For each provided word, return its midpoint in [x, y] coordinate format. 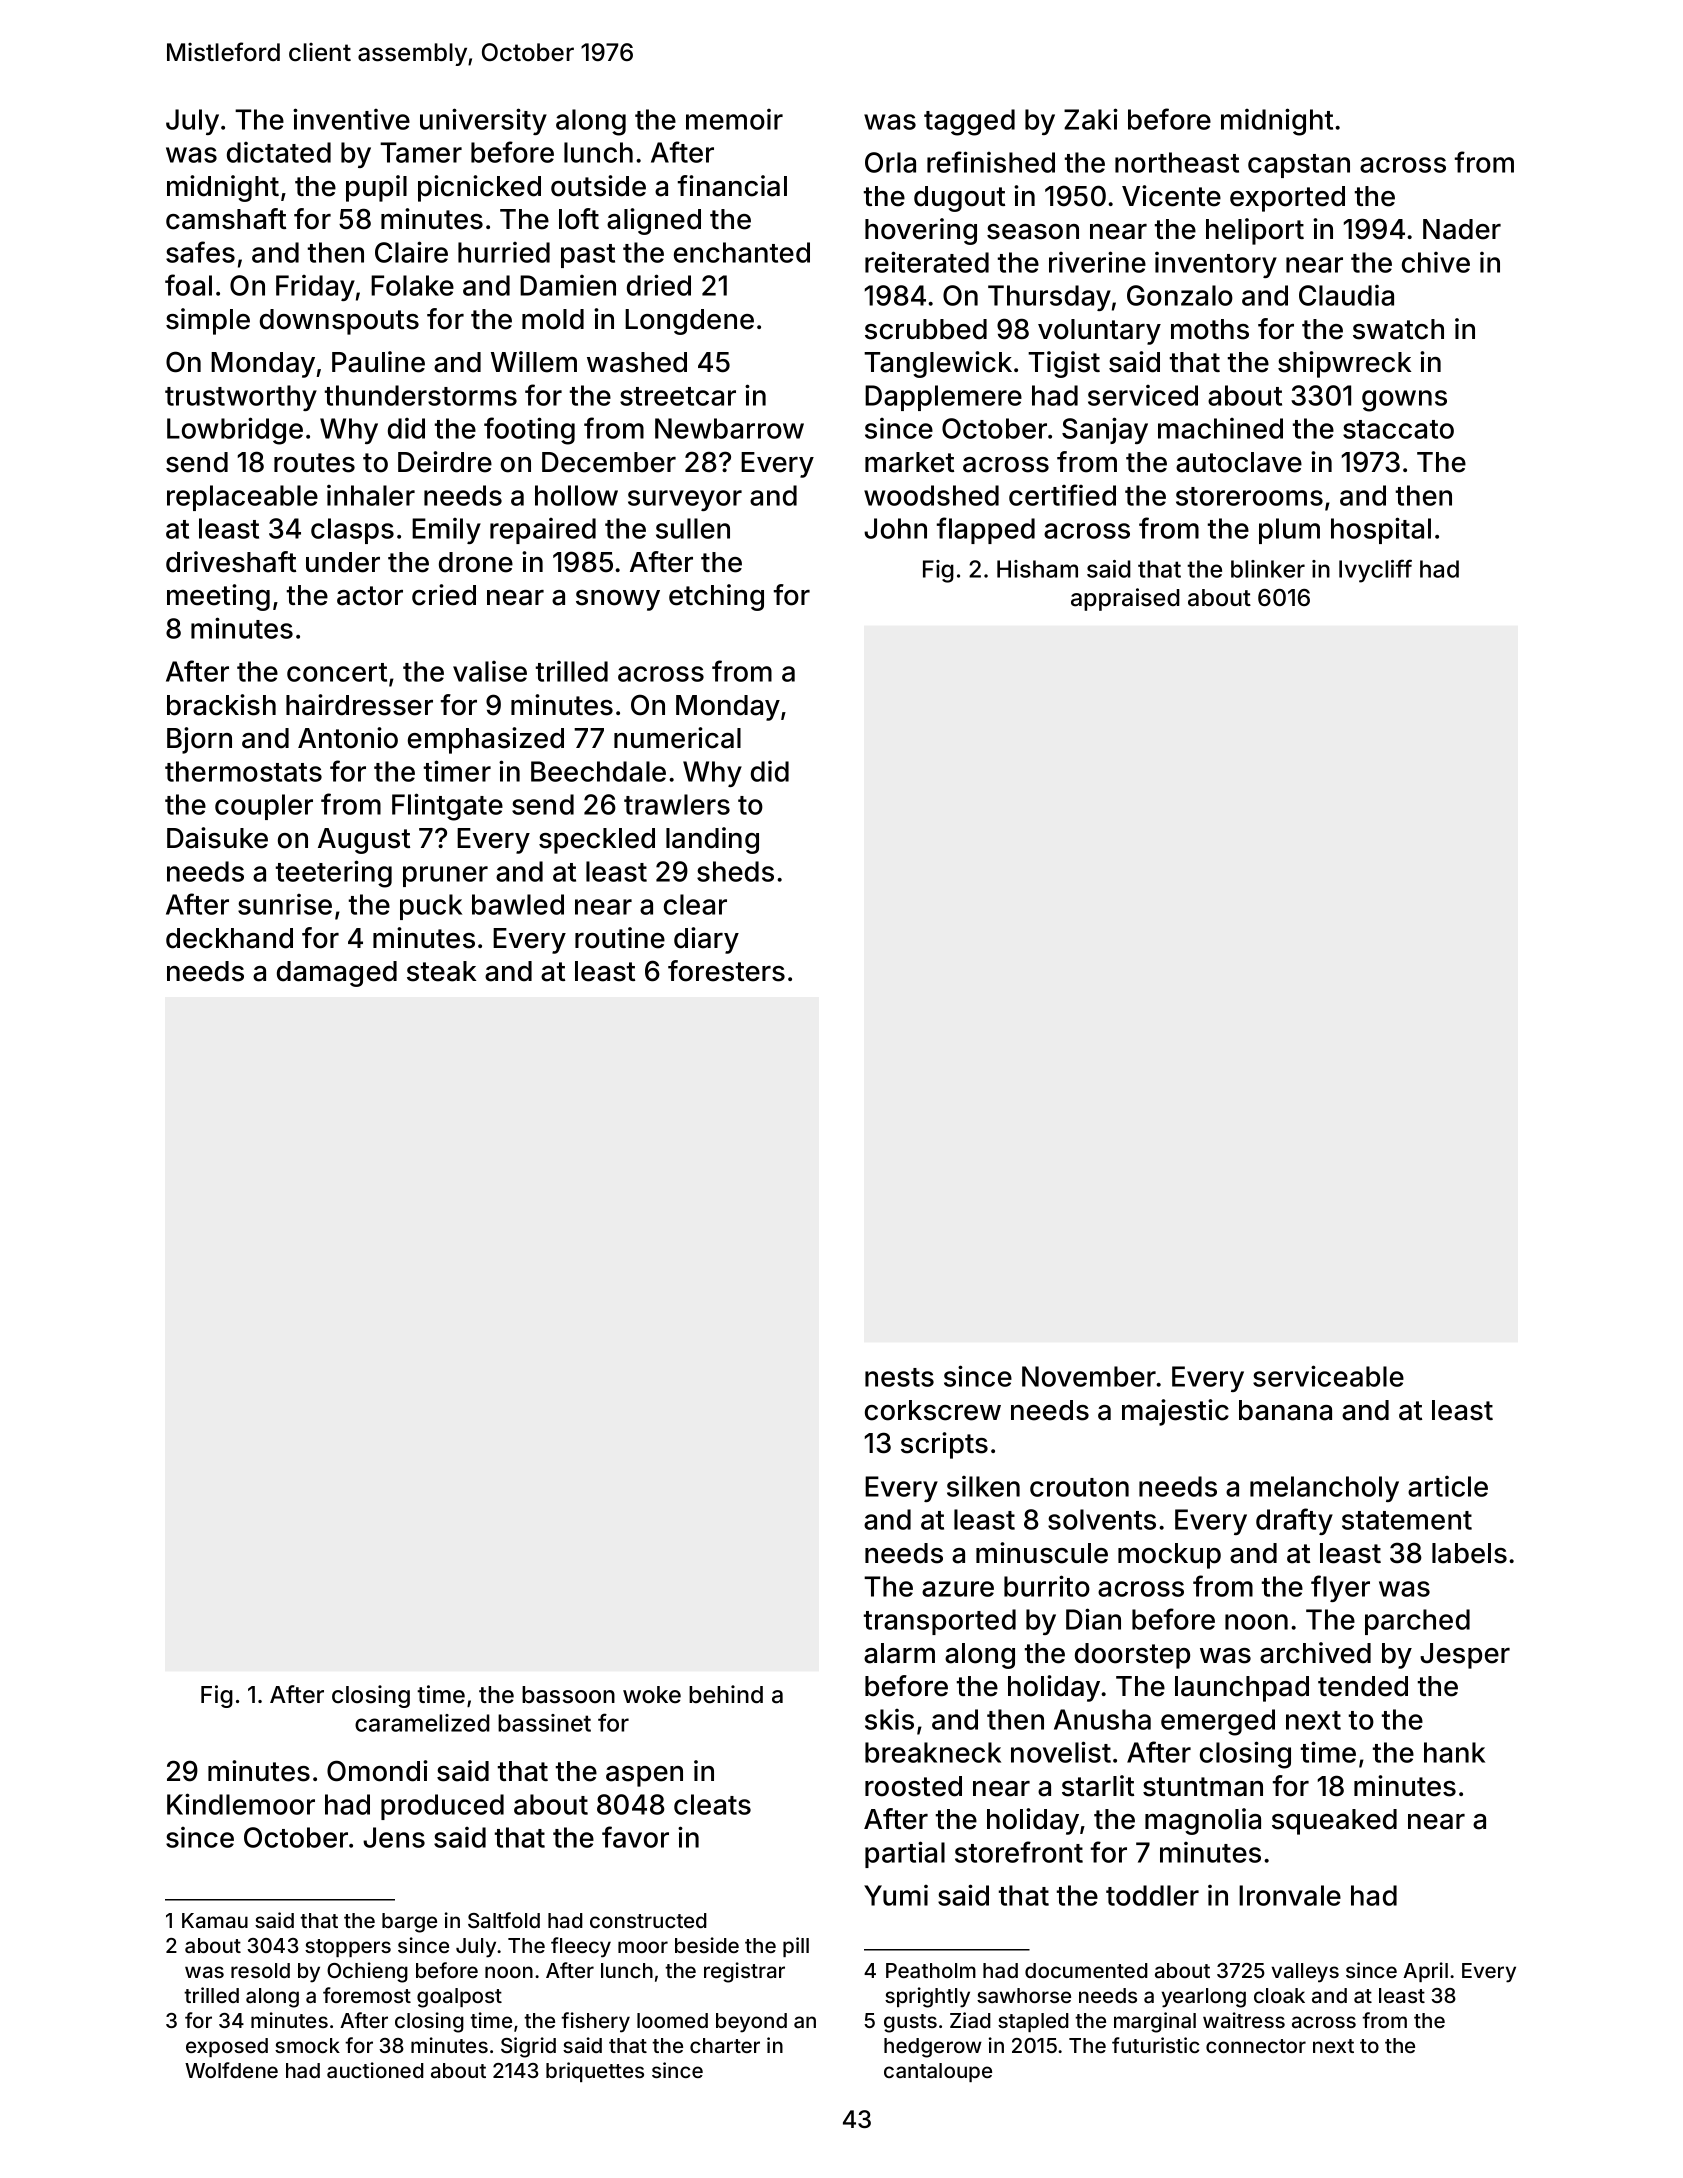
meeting [218, 597]
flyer [1340, 1588]
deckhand [229, 938]
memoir [734, 119]
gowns [1404, 401]
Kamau [215, 1920]
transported [940, 1622]
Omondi [377, 1771]
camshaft [226, 219]
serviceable [1328, 1376]
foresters [726, 971]
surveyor [685, 500]
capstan [1299, 166]
